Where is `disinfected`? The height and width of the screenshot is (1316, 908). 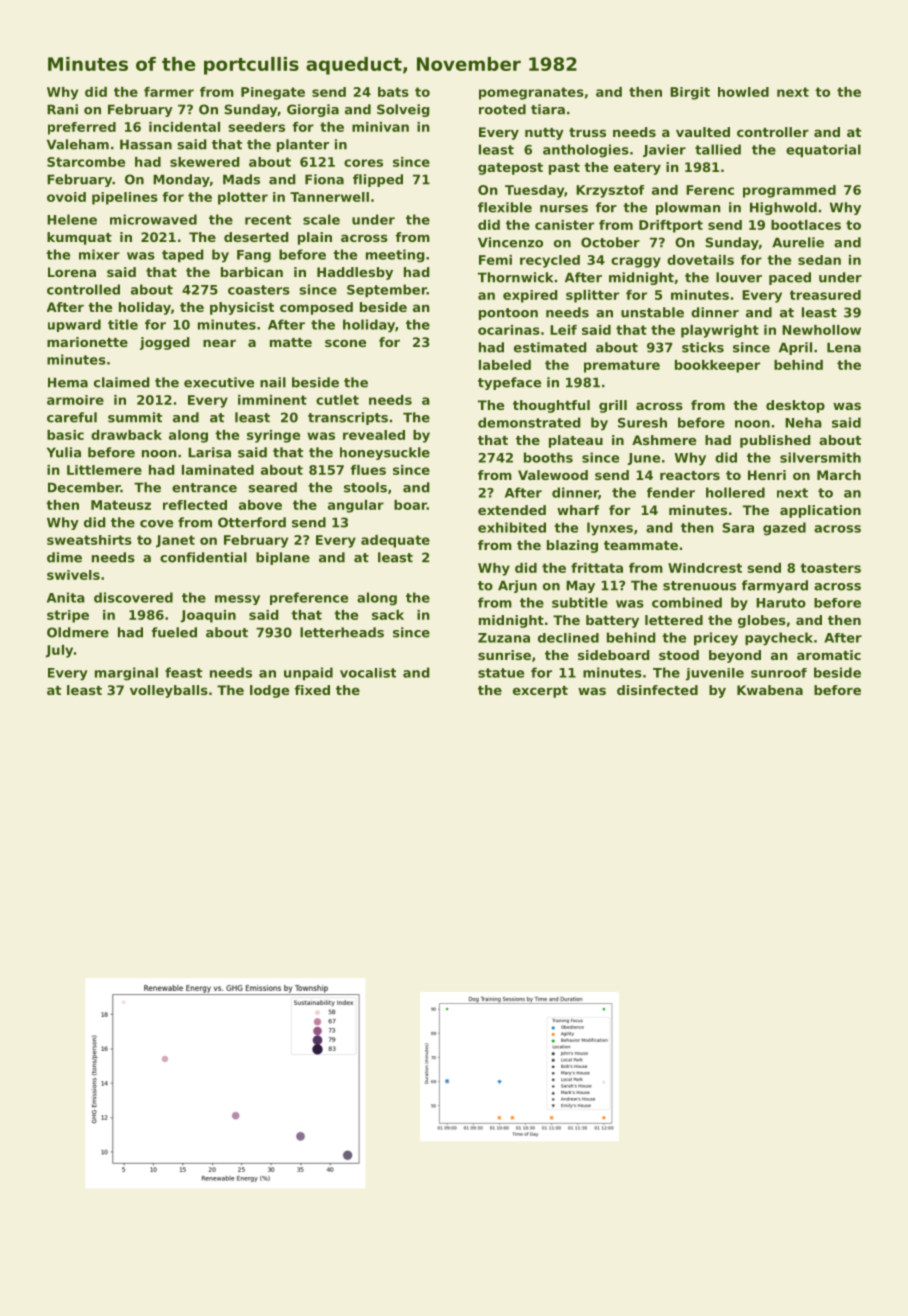
disinfected is located at coordinates (657, 690).
